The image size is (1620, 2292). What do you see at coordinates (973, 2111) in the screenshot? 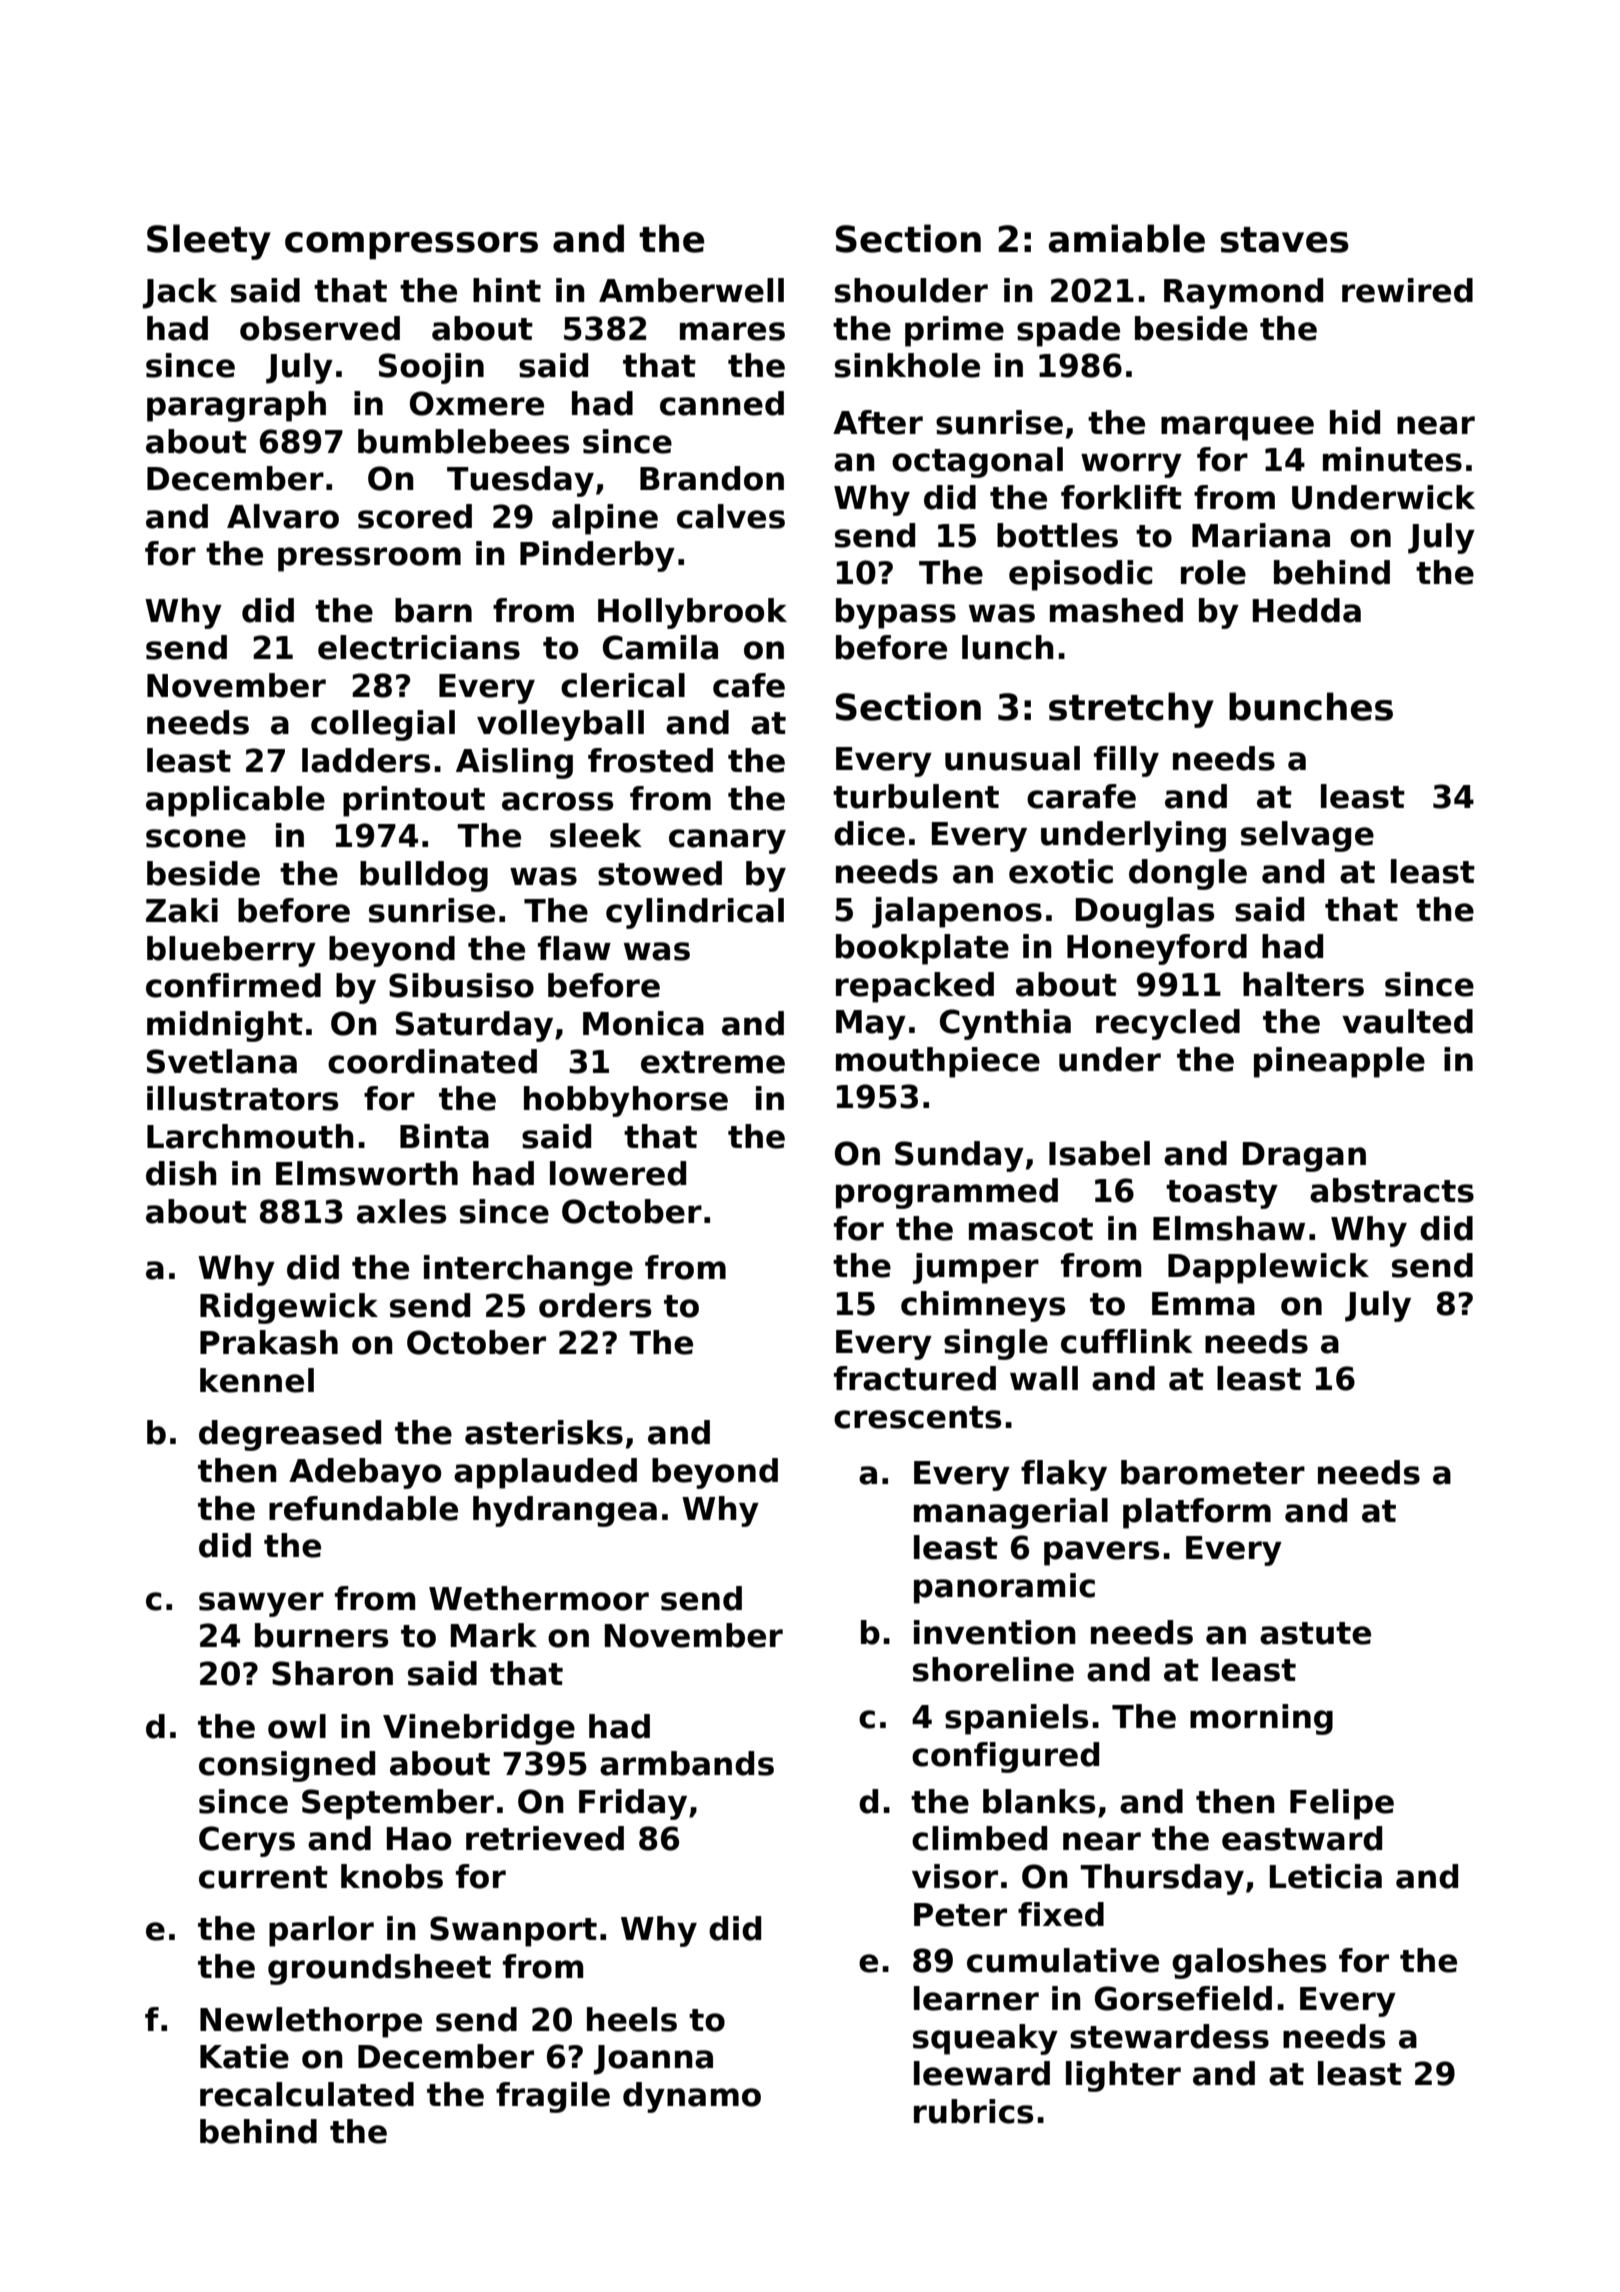
I see `rubrics` at bounding box center [973, 2111].
